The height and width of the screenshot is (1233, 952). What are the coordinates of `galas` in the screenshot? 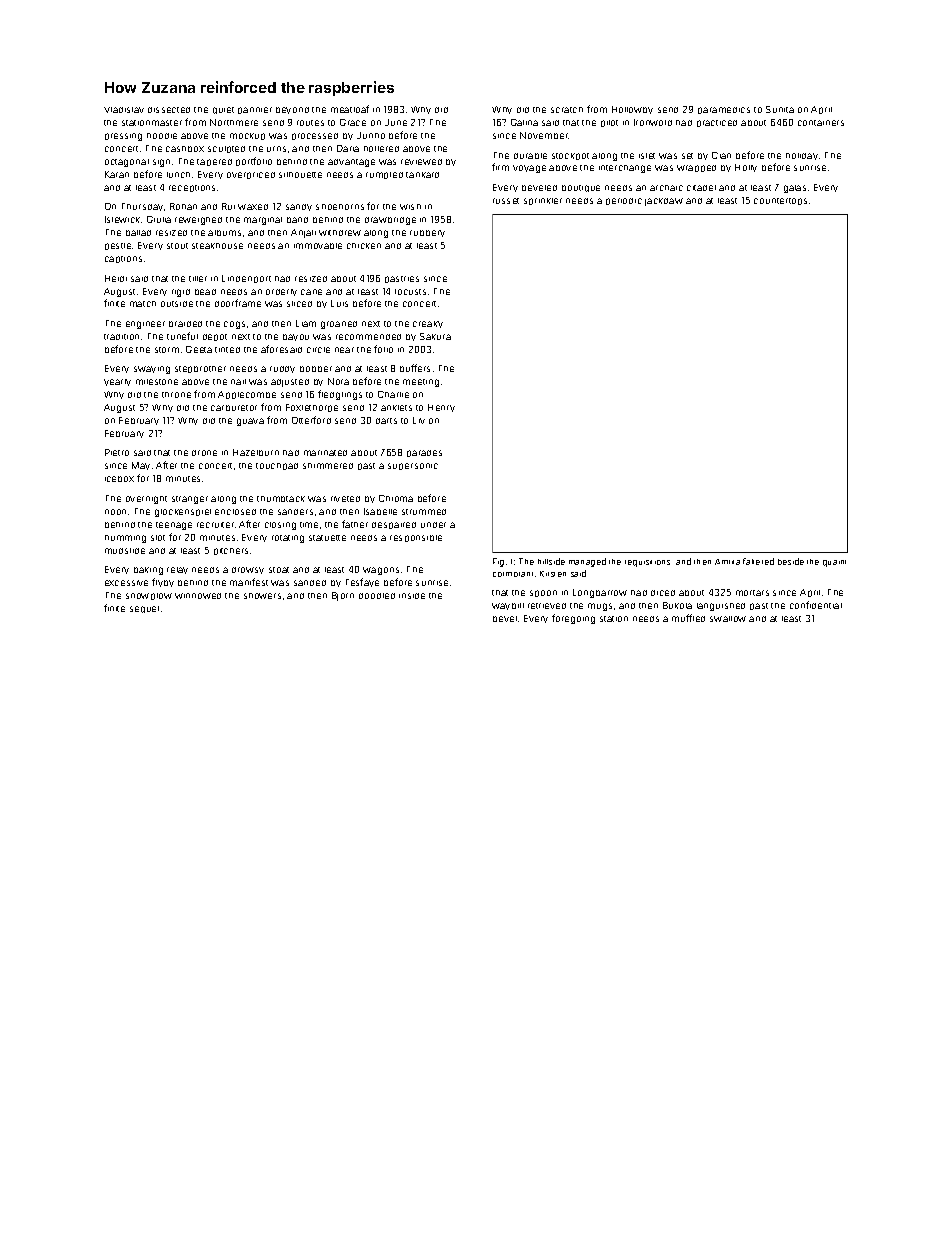 It's located at (795, 189).
